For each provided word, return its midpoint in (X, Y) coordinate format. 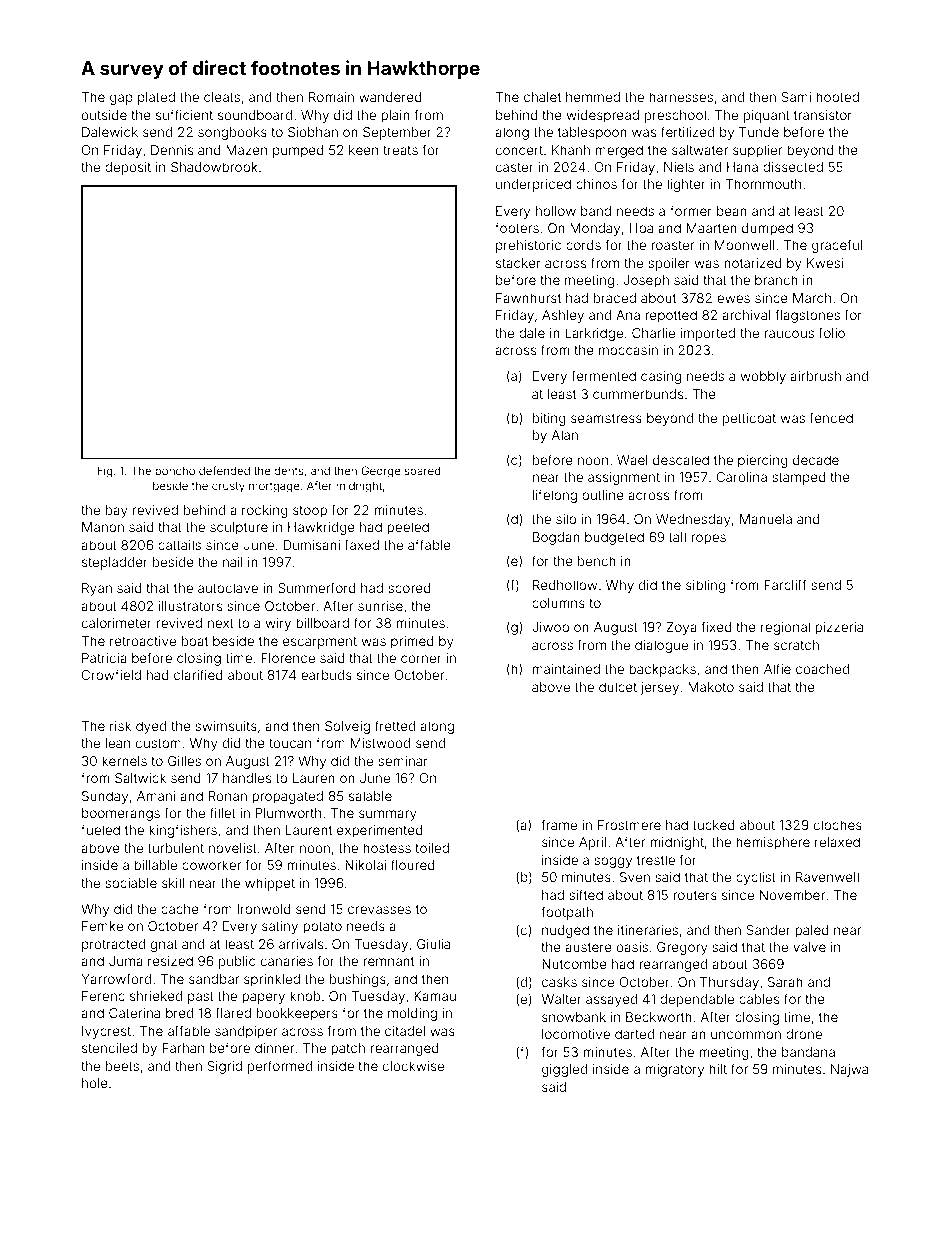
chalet (542, 97)
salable (370, 796)
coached (822, 669)
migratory (674, 1070)
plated (156, 98)
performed (280, 1067)
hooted (837, 97)
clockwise (413, 1066)
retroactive (143, 641)
